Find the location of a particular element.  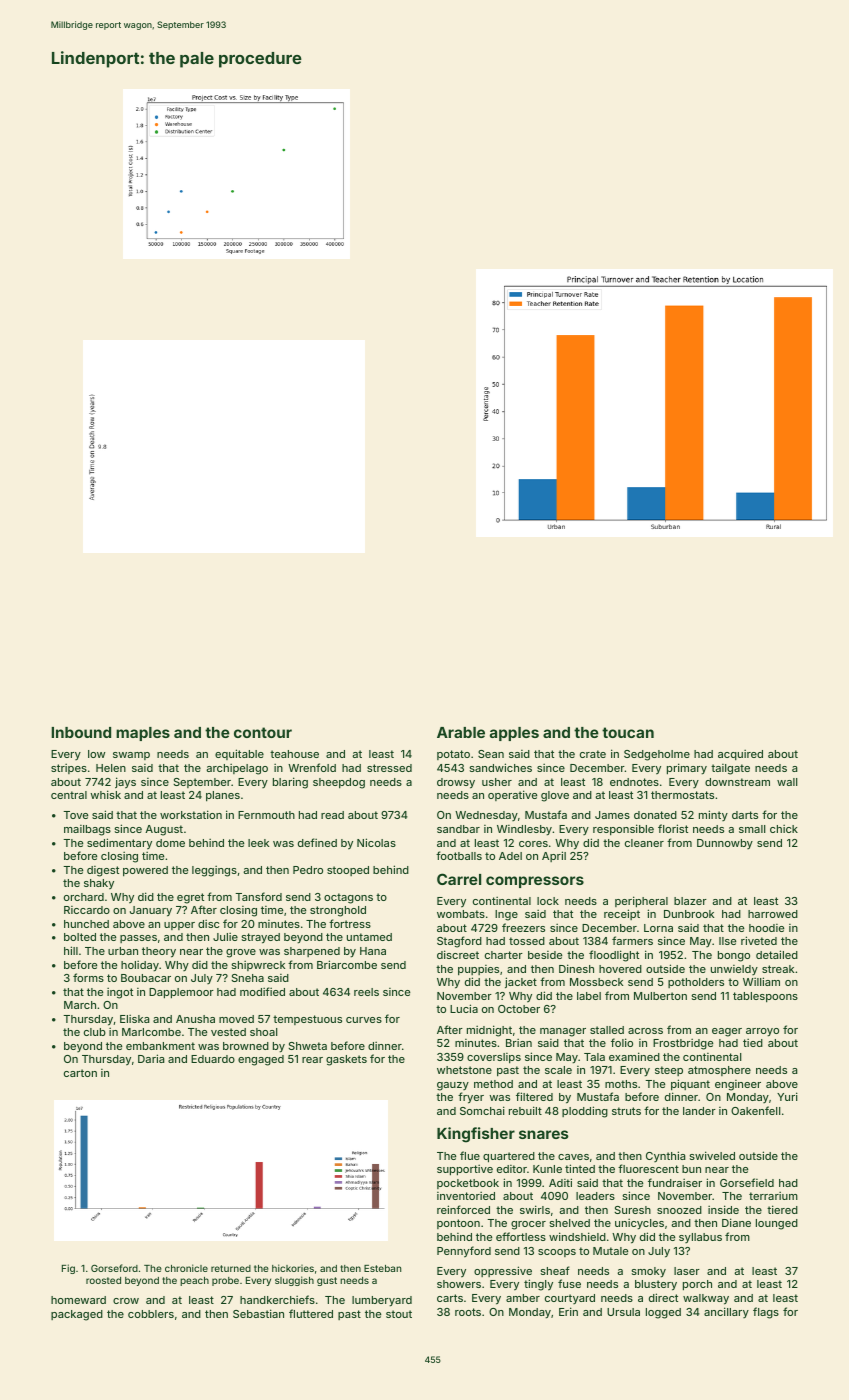

digest is located at coordinates (103, 871).
